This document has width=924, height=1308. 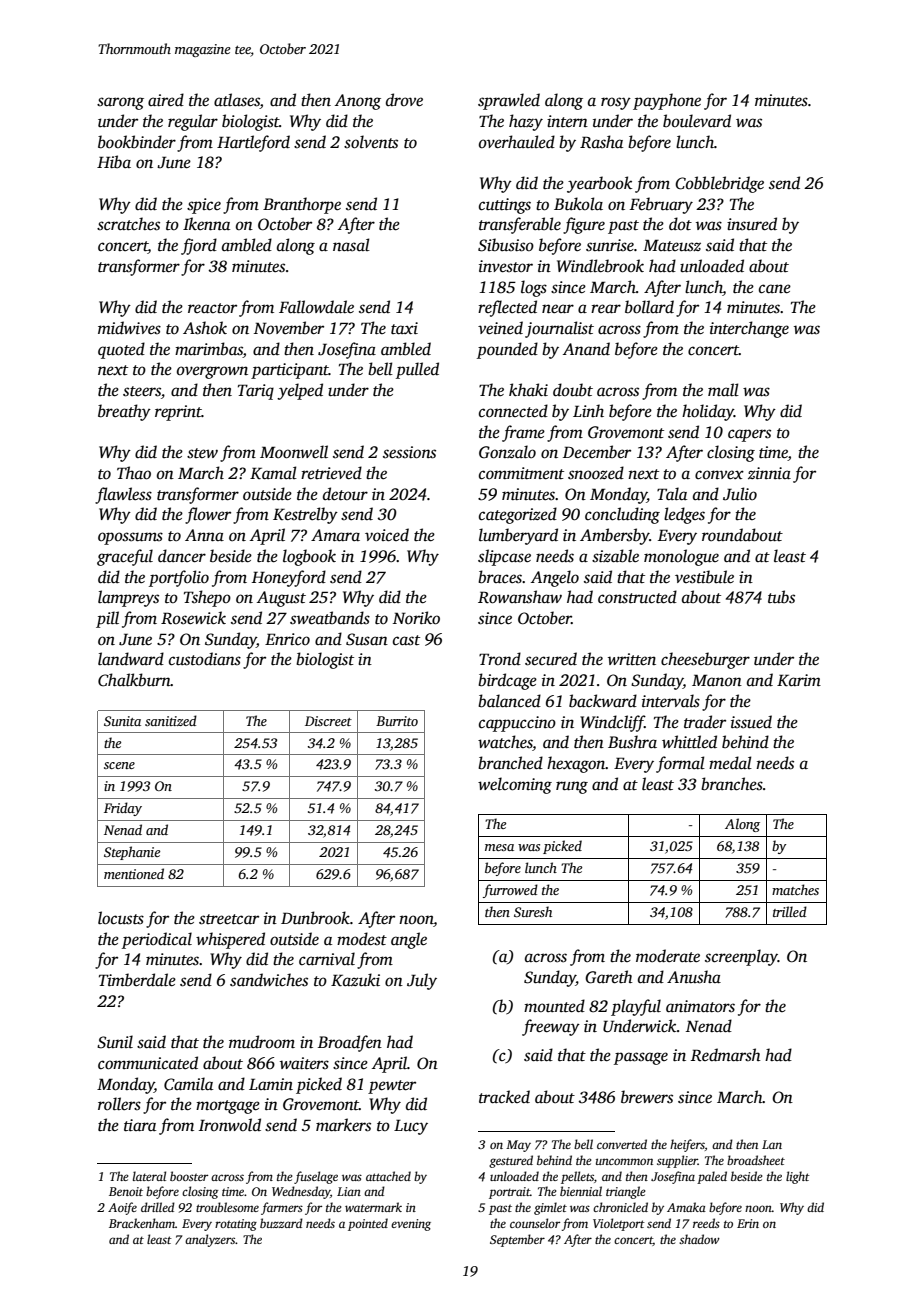 I want to click on Discreet, so click(x=328, y=721).
